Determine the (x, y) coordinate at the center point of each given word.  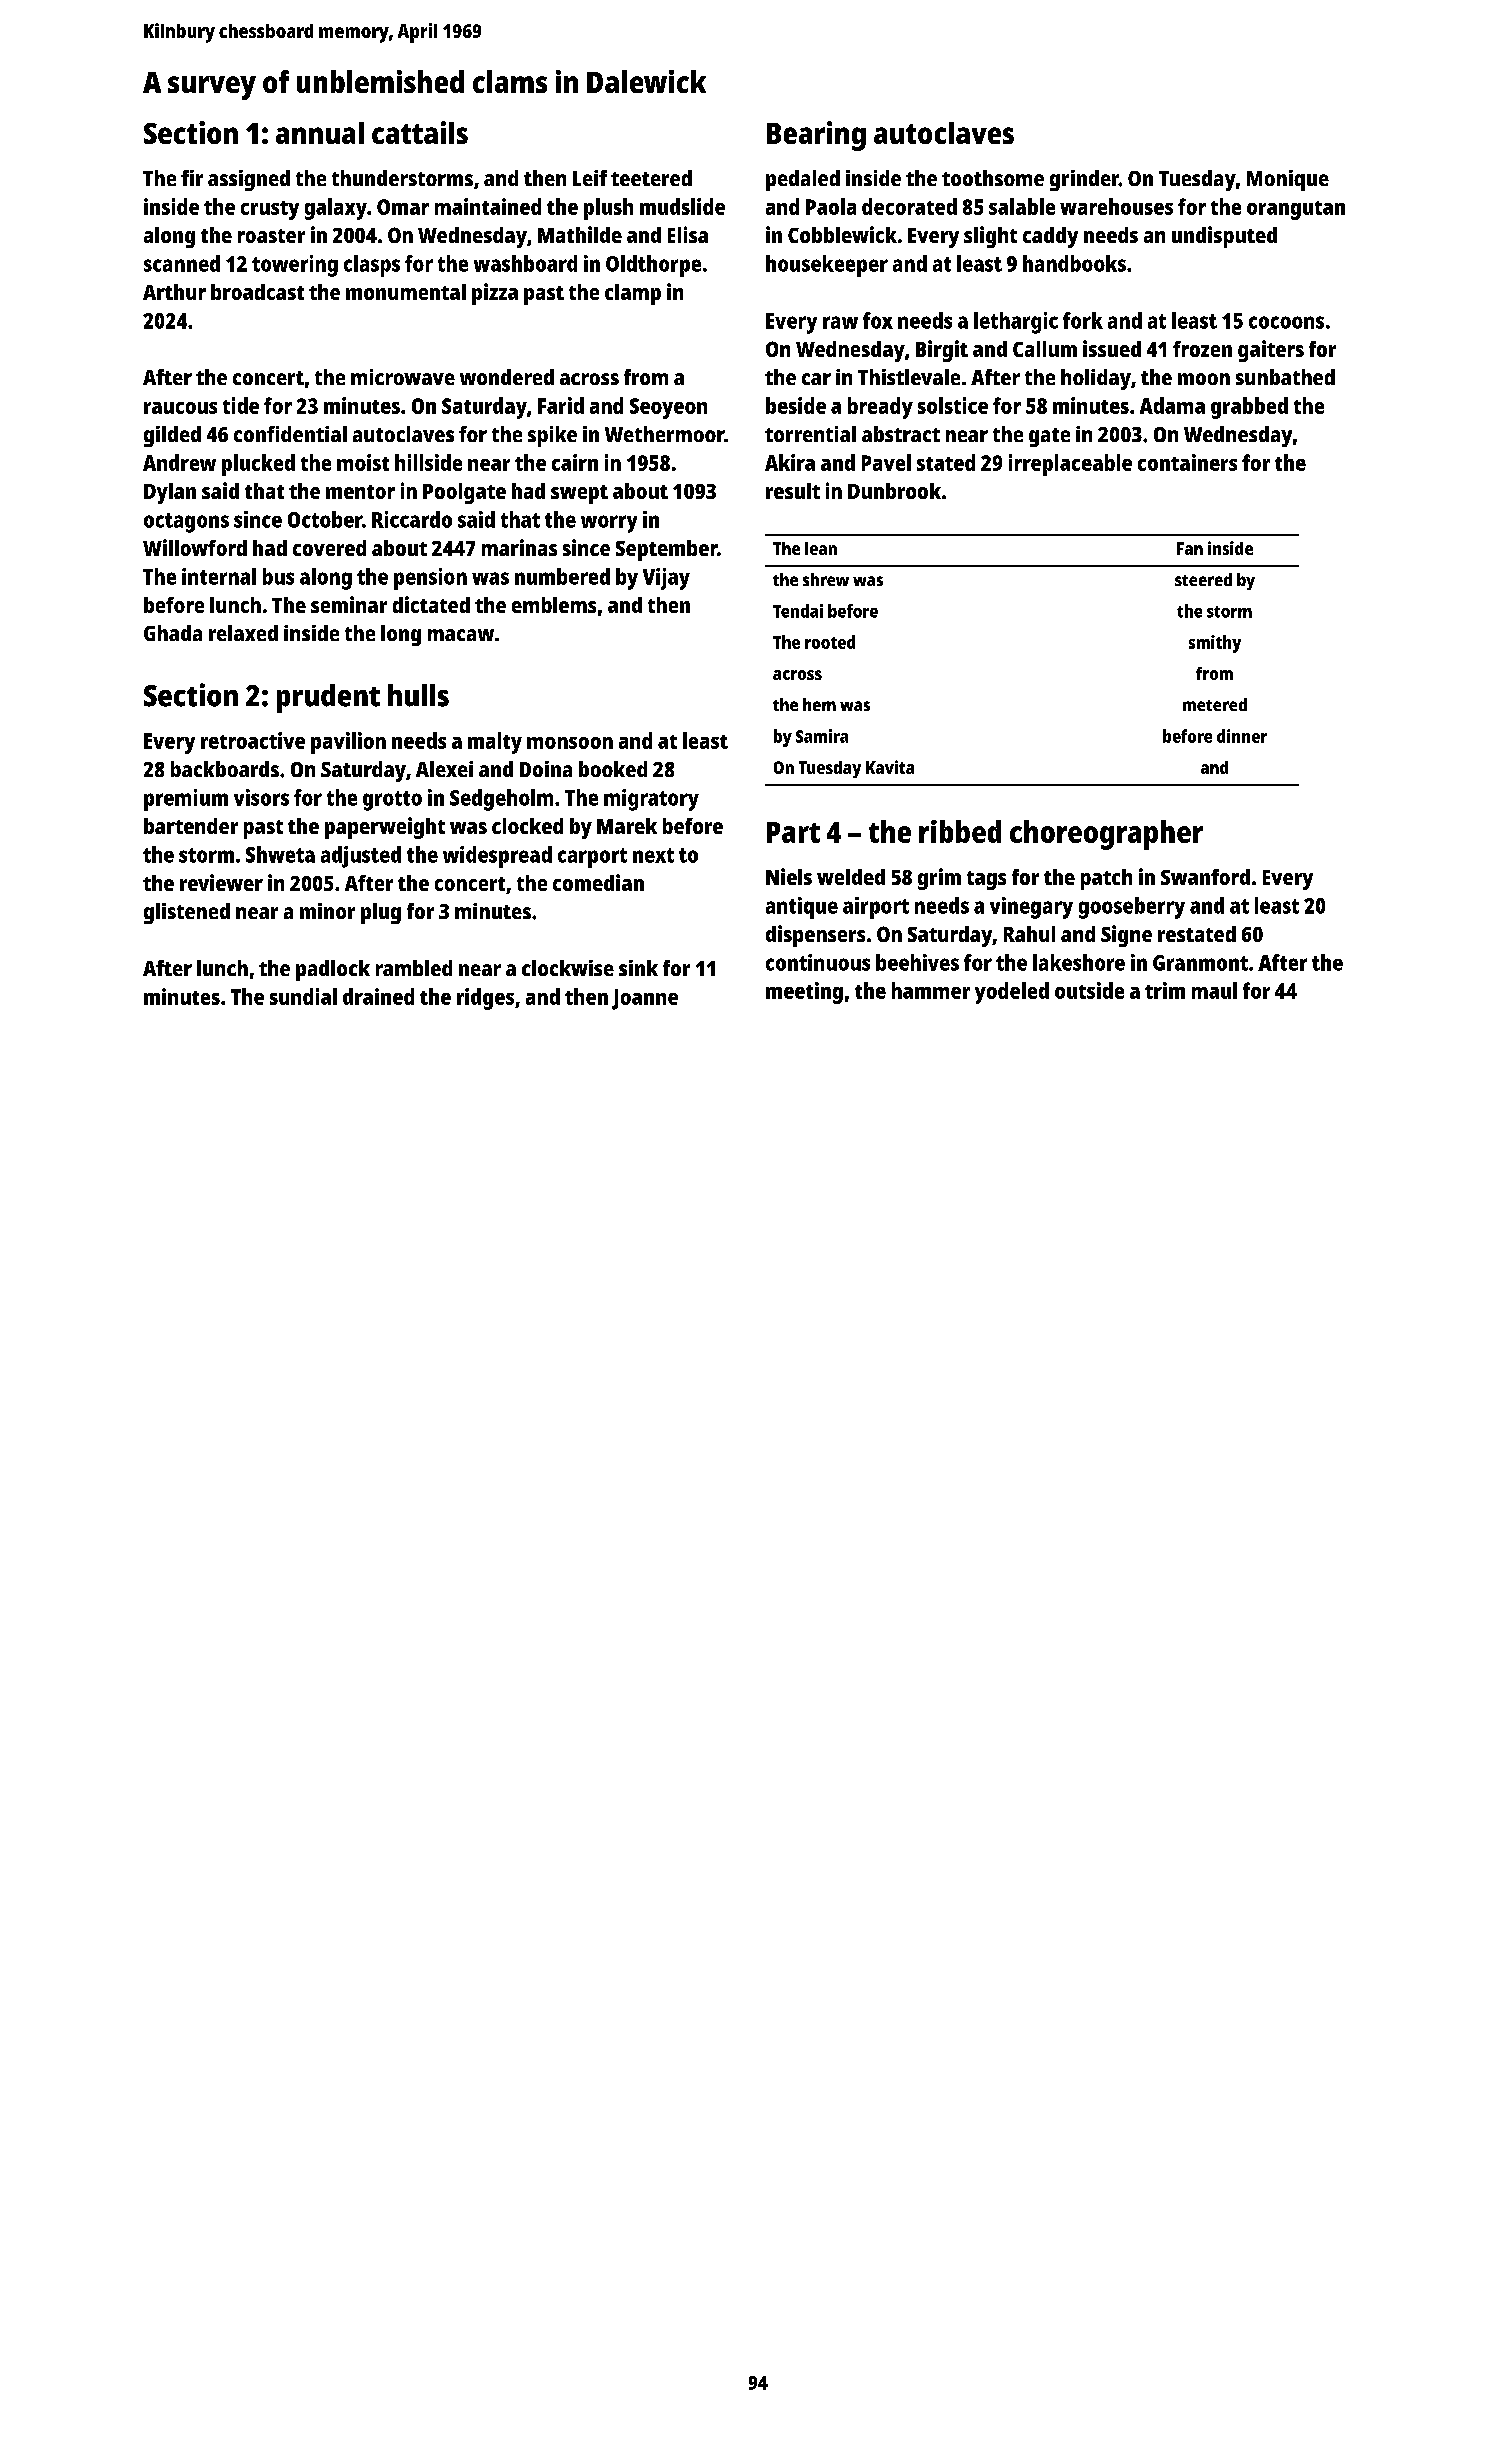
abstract (901, 434)
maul (1214, 990)
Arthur (174, 292)
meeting (804, 993)
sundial (303, 996)
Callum (1045, 349)
